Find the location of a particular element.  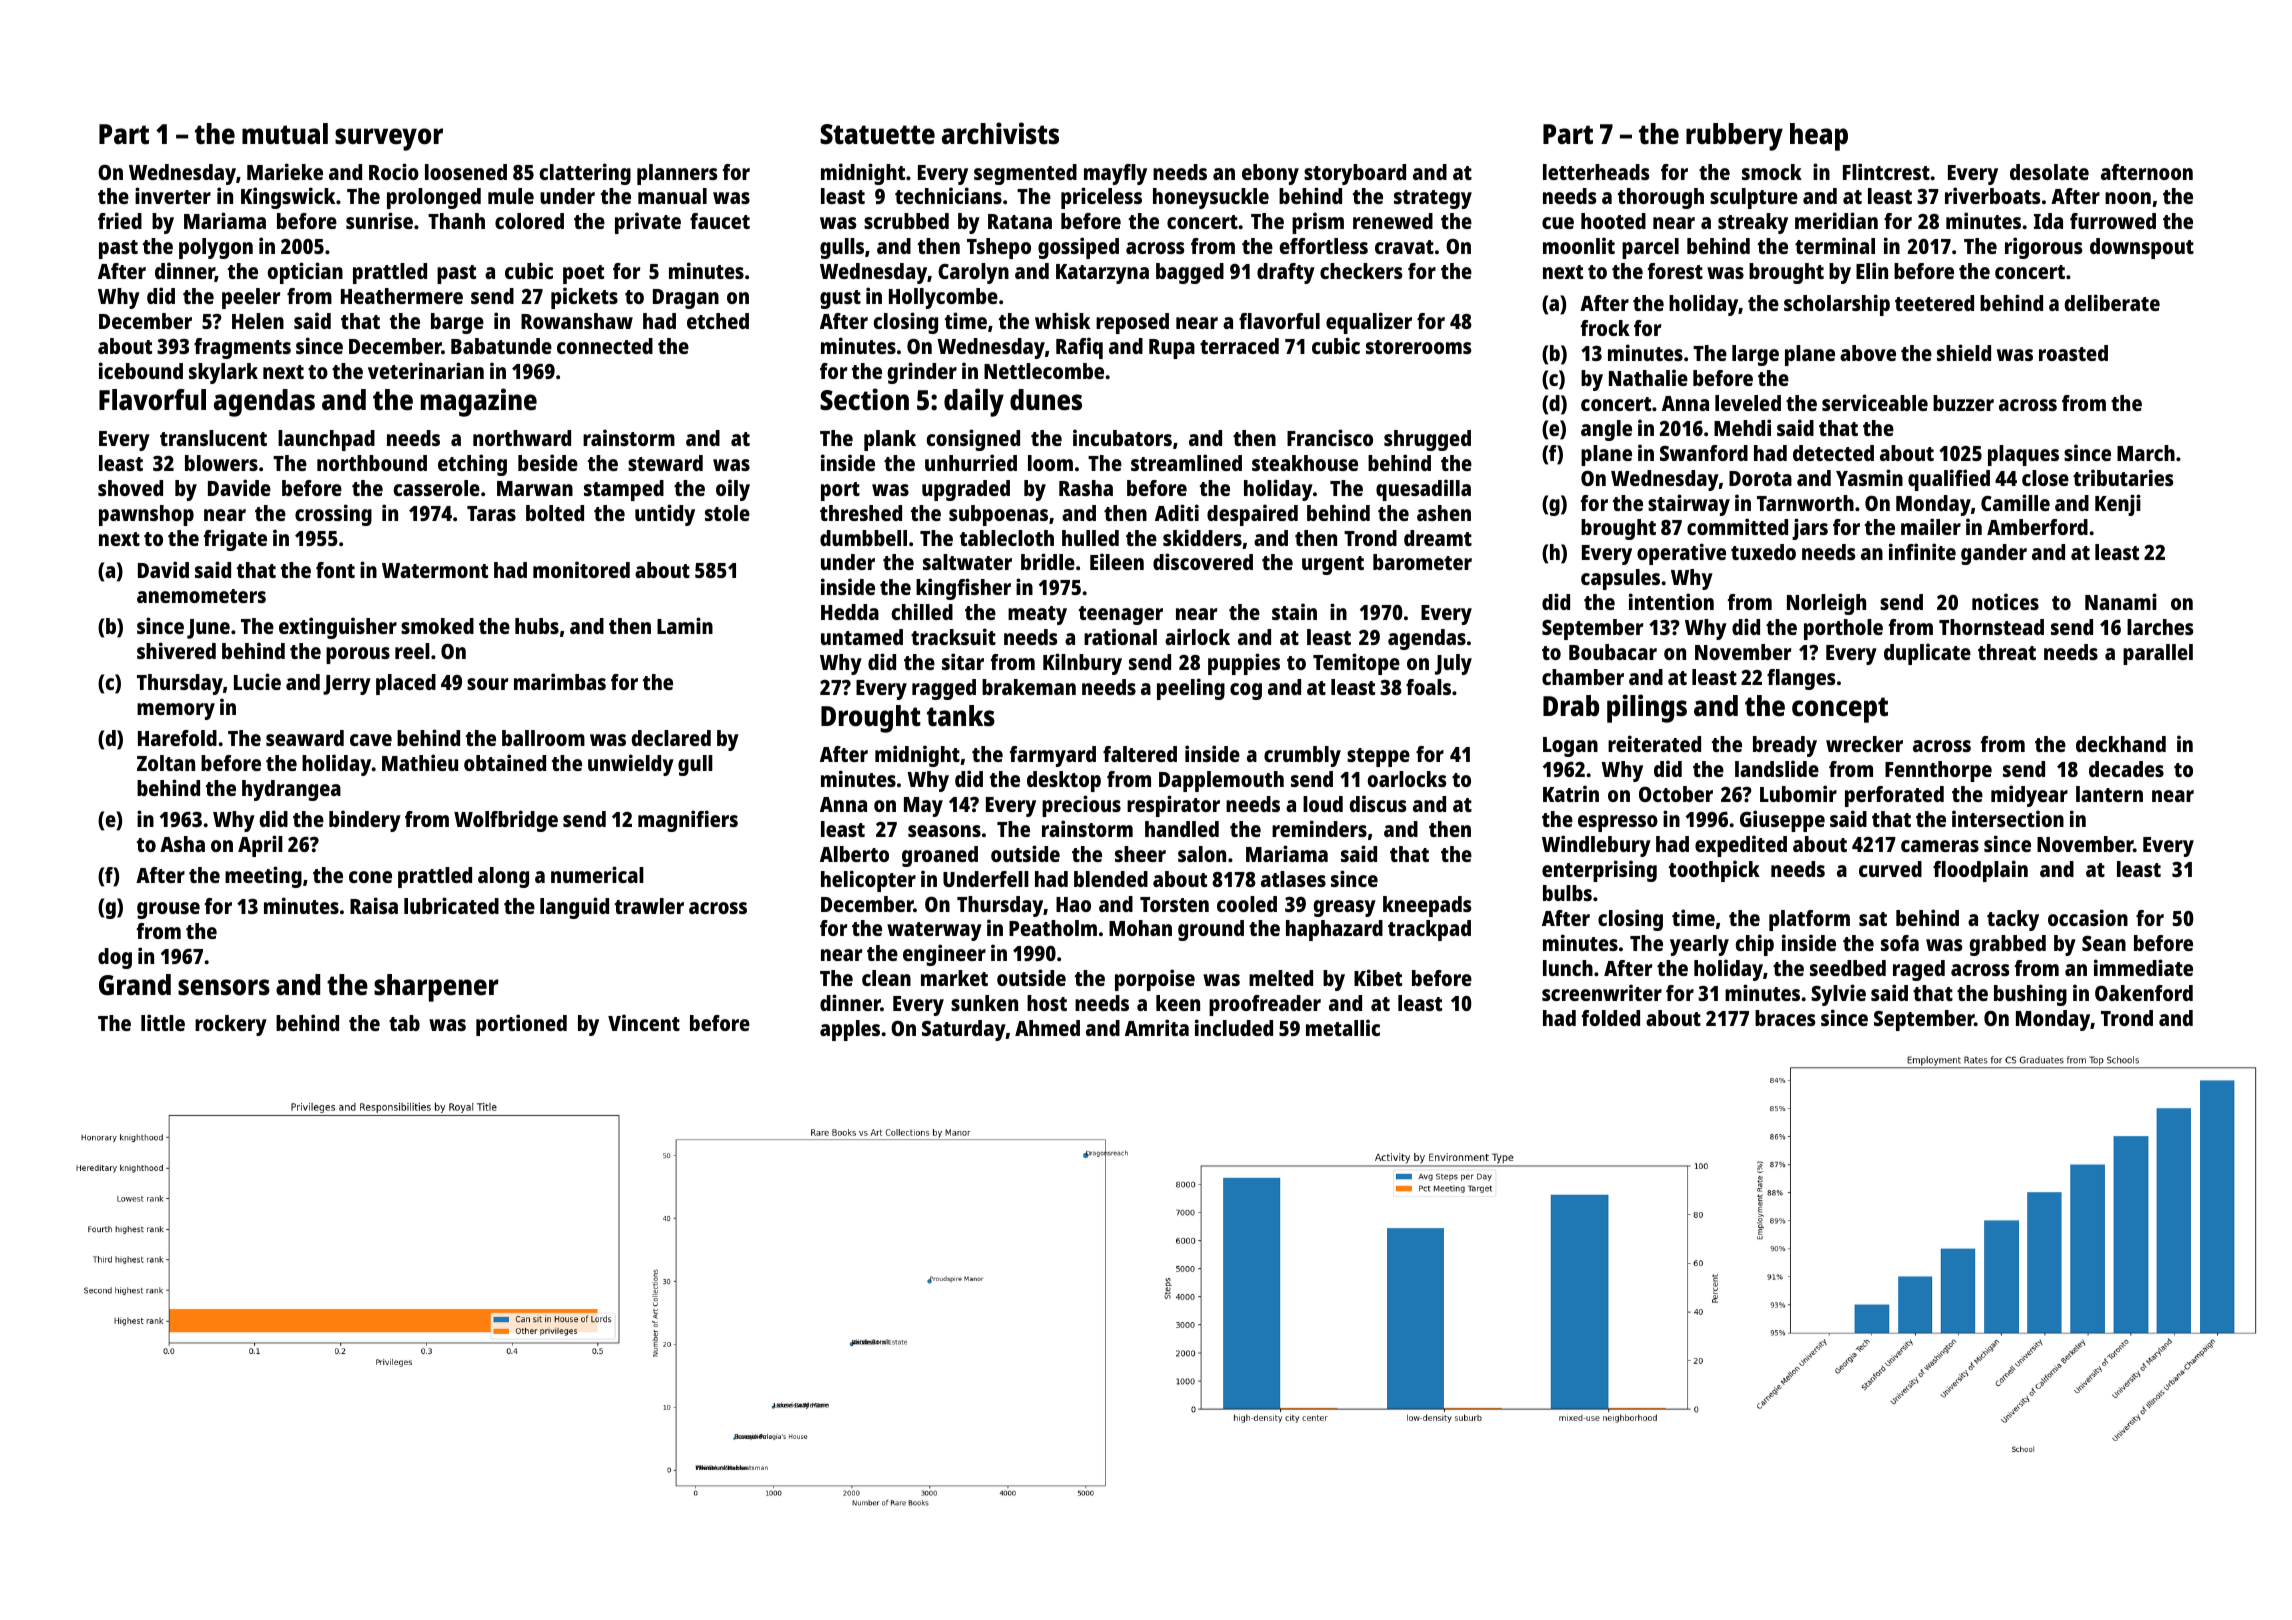

crossing is located at coordinates (333, 515).
